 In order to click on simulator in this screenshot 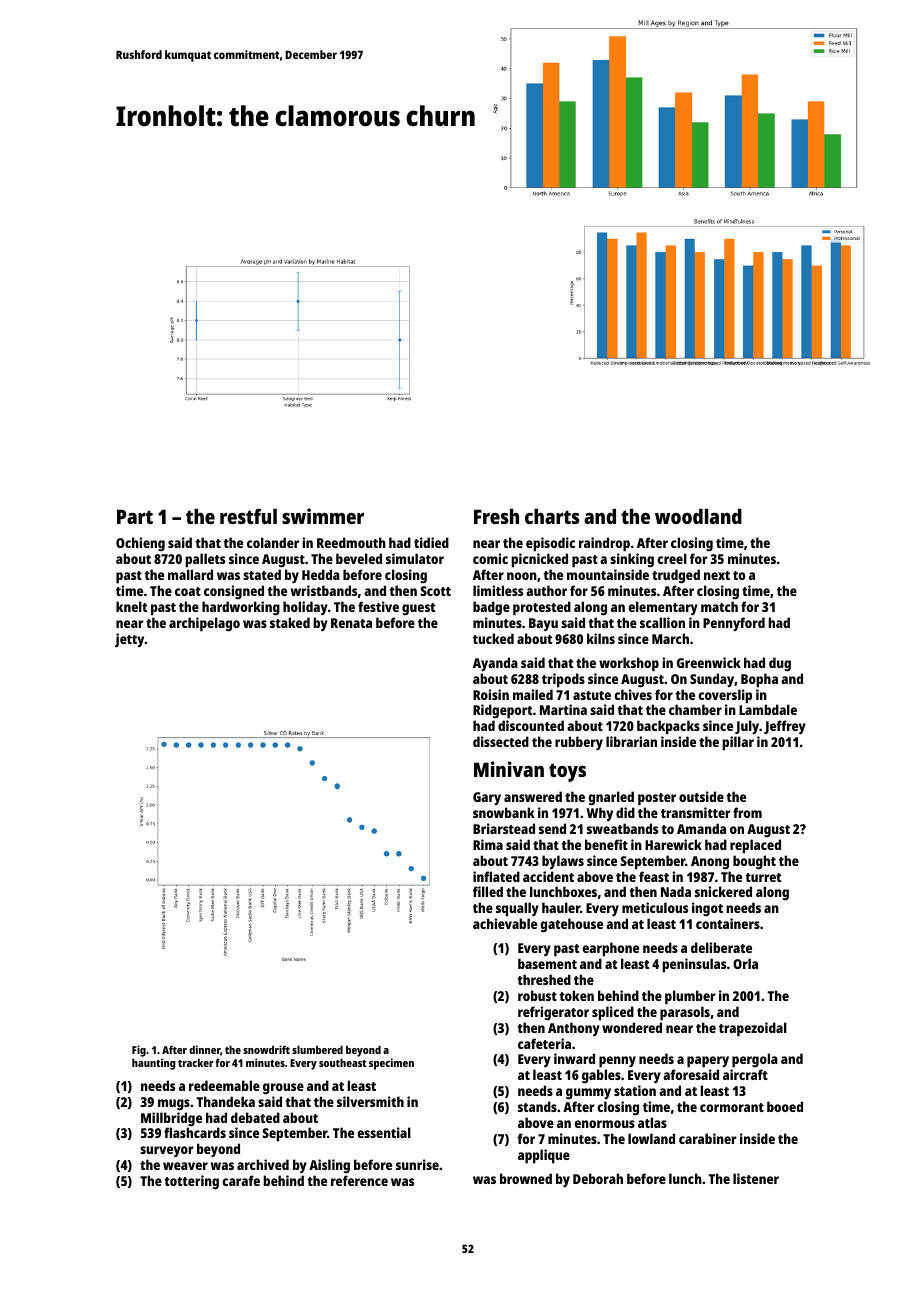, I will do `click(415, 558)`.
